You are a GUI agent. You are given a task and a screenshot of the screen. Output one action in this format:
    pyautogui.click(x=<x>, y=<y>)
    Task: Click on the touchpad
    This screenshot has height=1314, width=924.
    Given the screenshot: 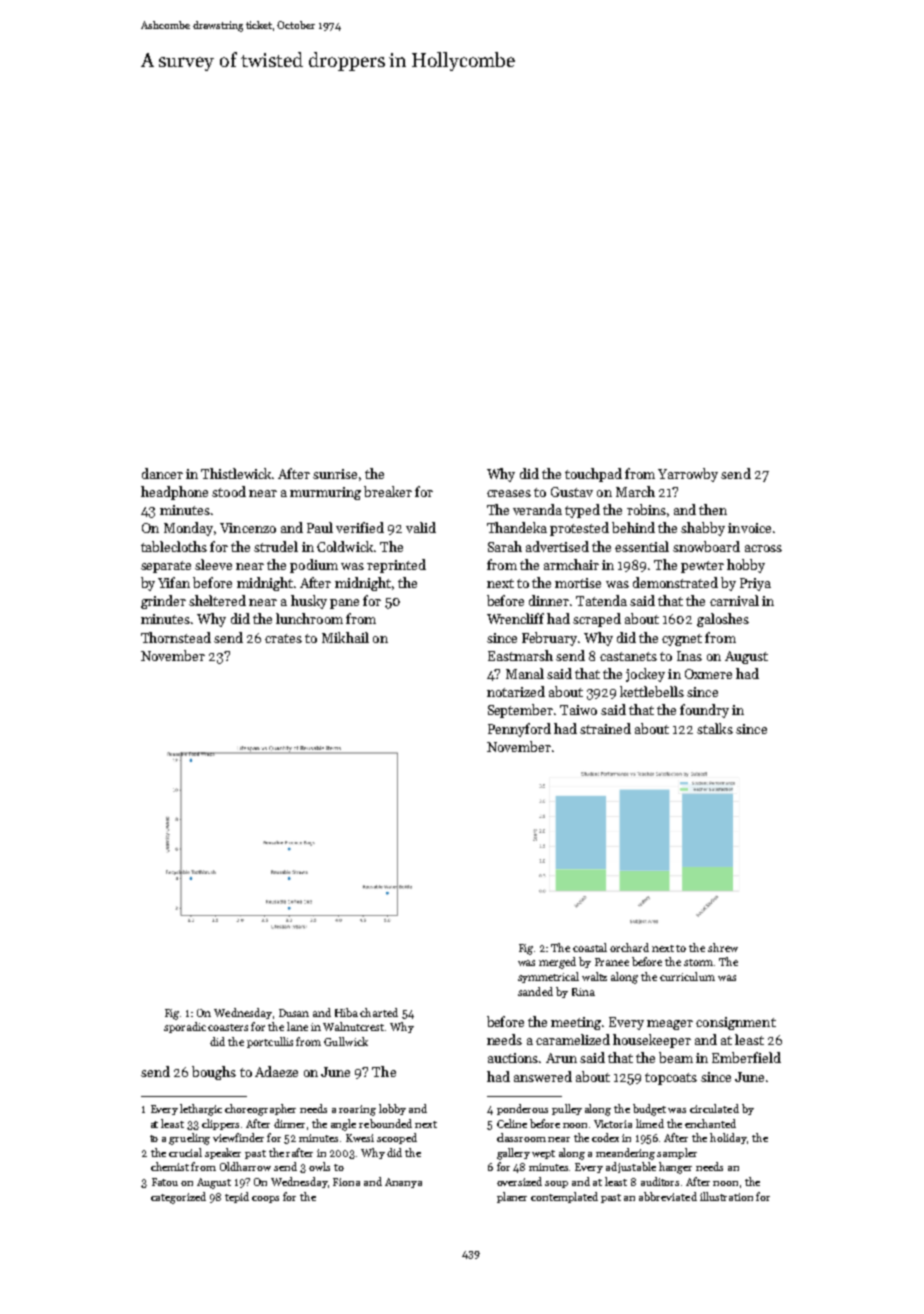 What is the action you would take?
    pyautogui.click(x=593, y=475)
